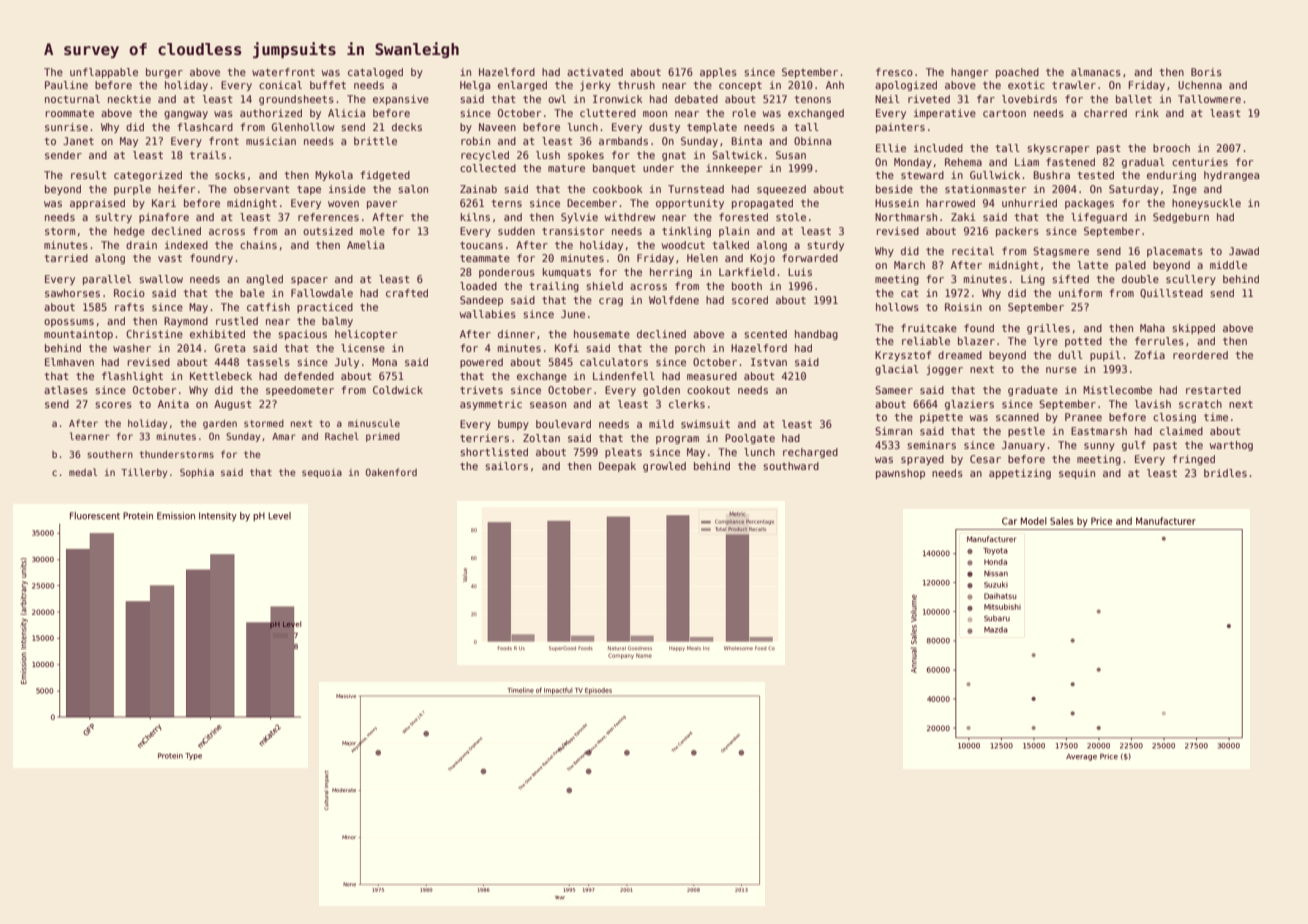  Describe the element at coordinates (1017, 73) in the screenshot. I see `poached` at that location.
